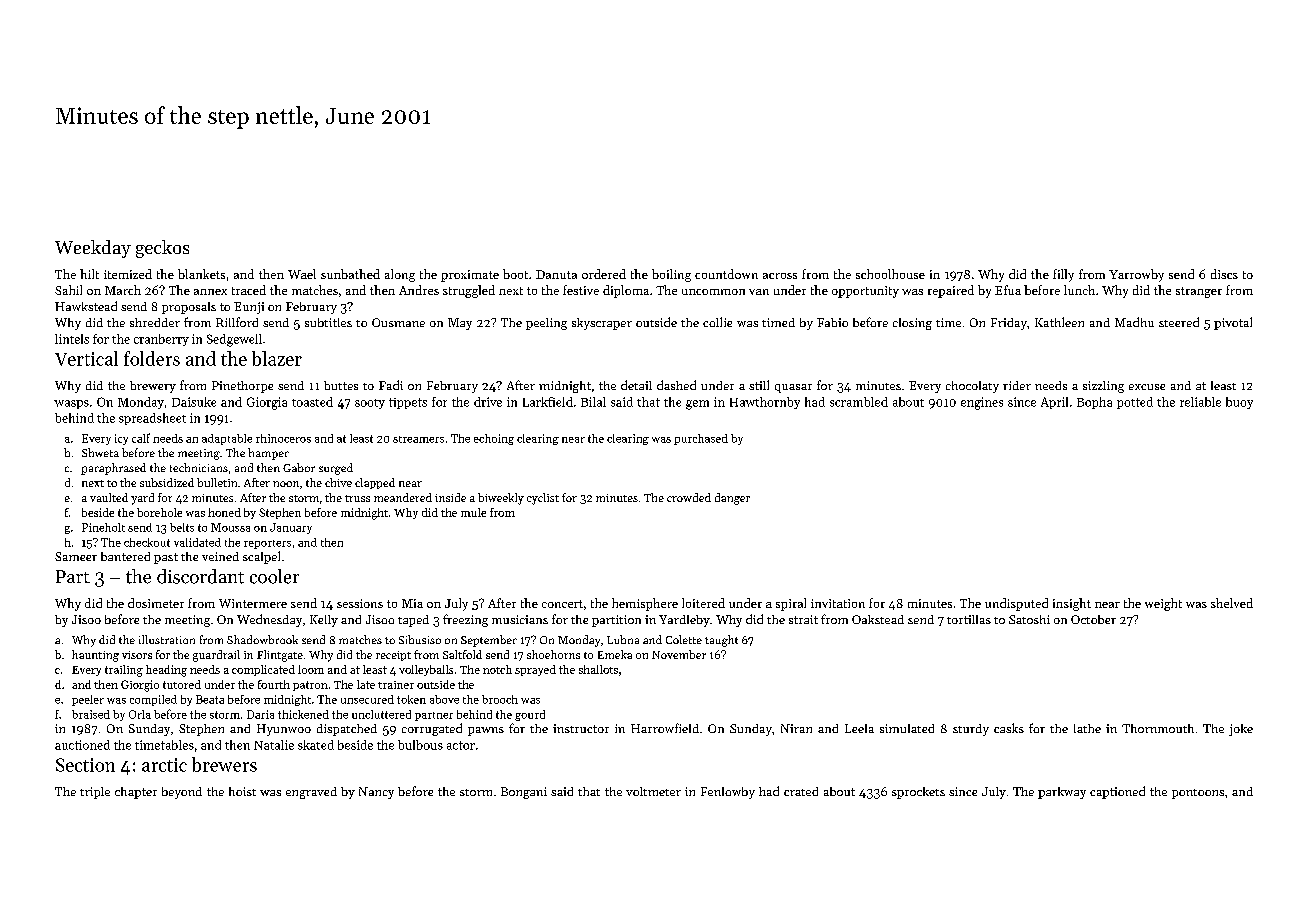 The height and width of the page is (924, 1308). Describe the element at coordinates (461, 745) in the page. I see `actor` at that location.
